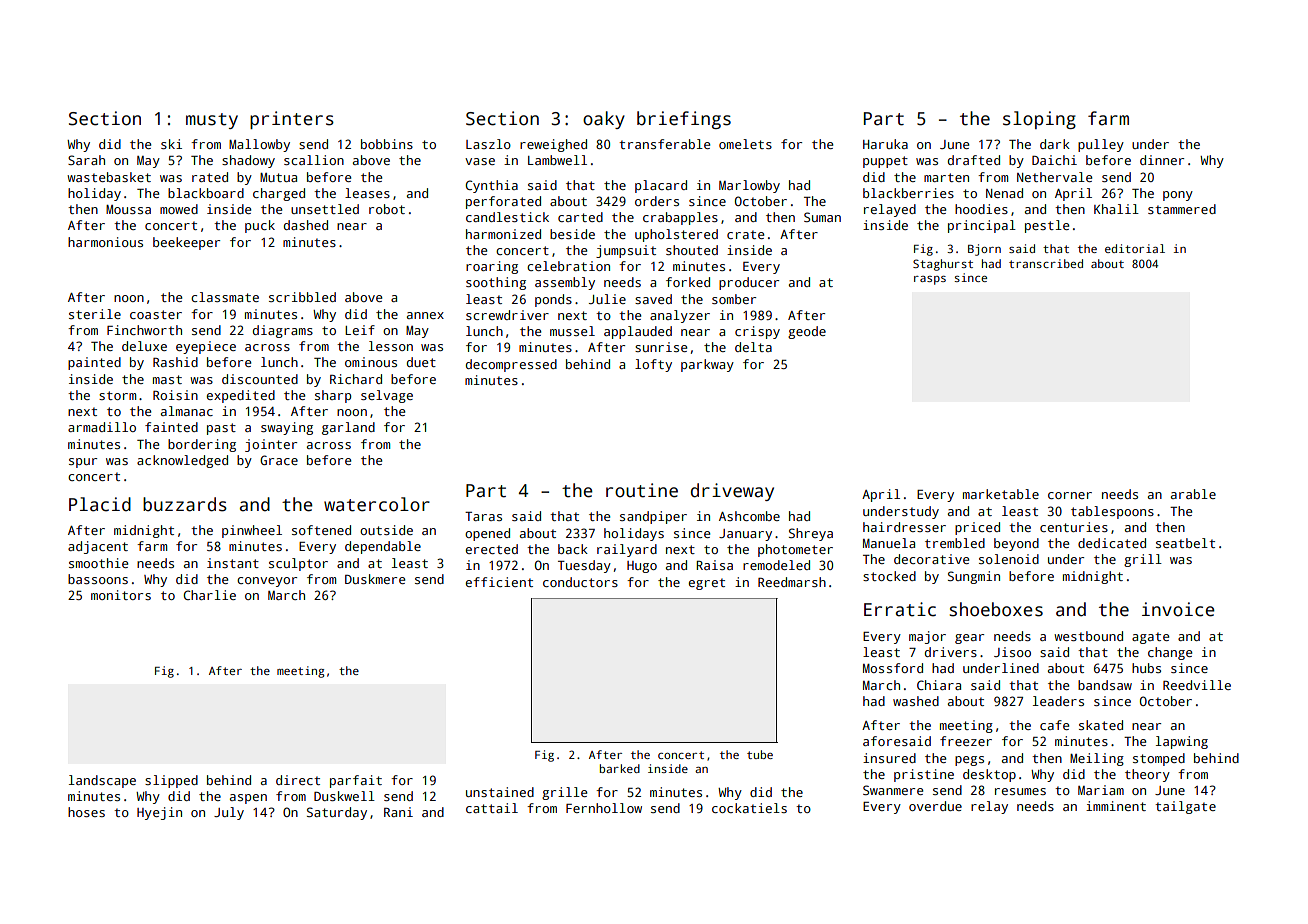 This image has width=1308, height=924. What do you see at coordinates (1039, 120) in the image?
I see `sloping` at bounding box center [1039, 120].
